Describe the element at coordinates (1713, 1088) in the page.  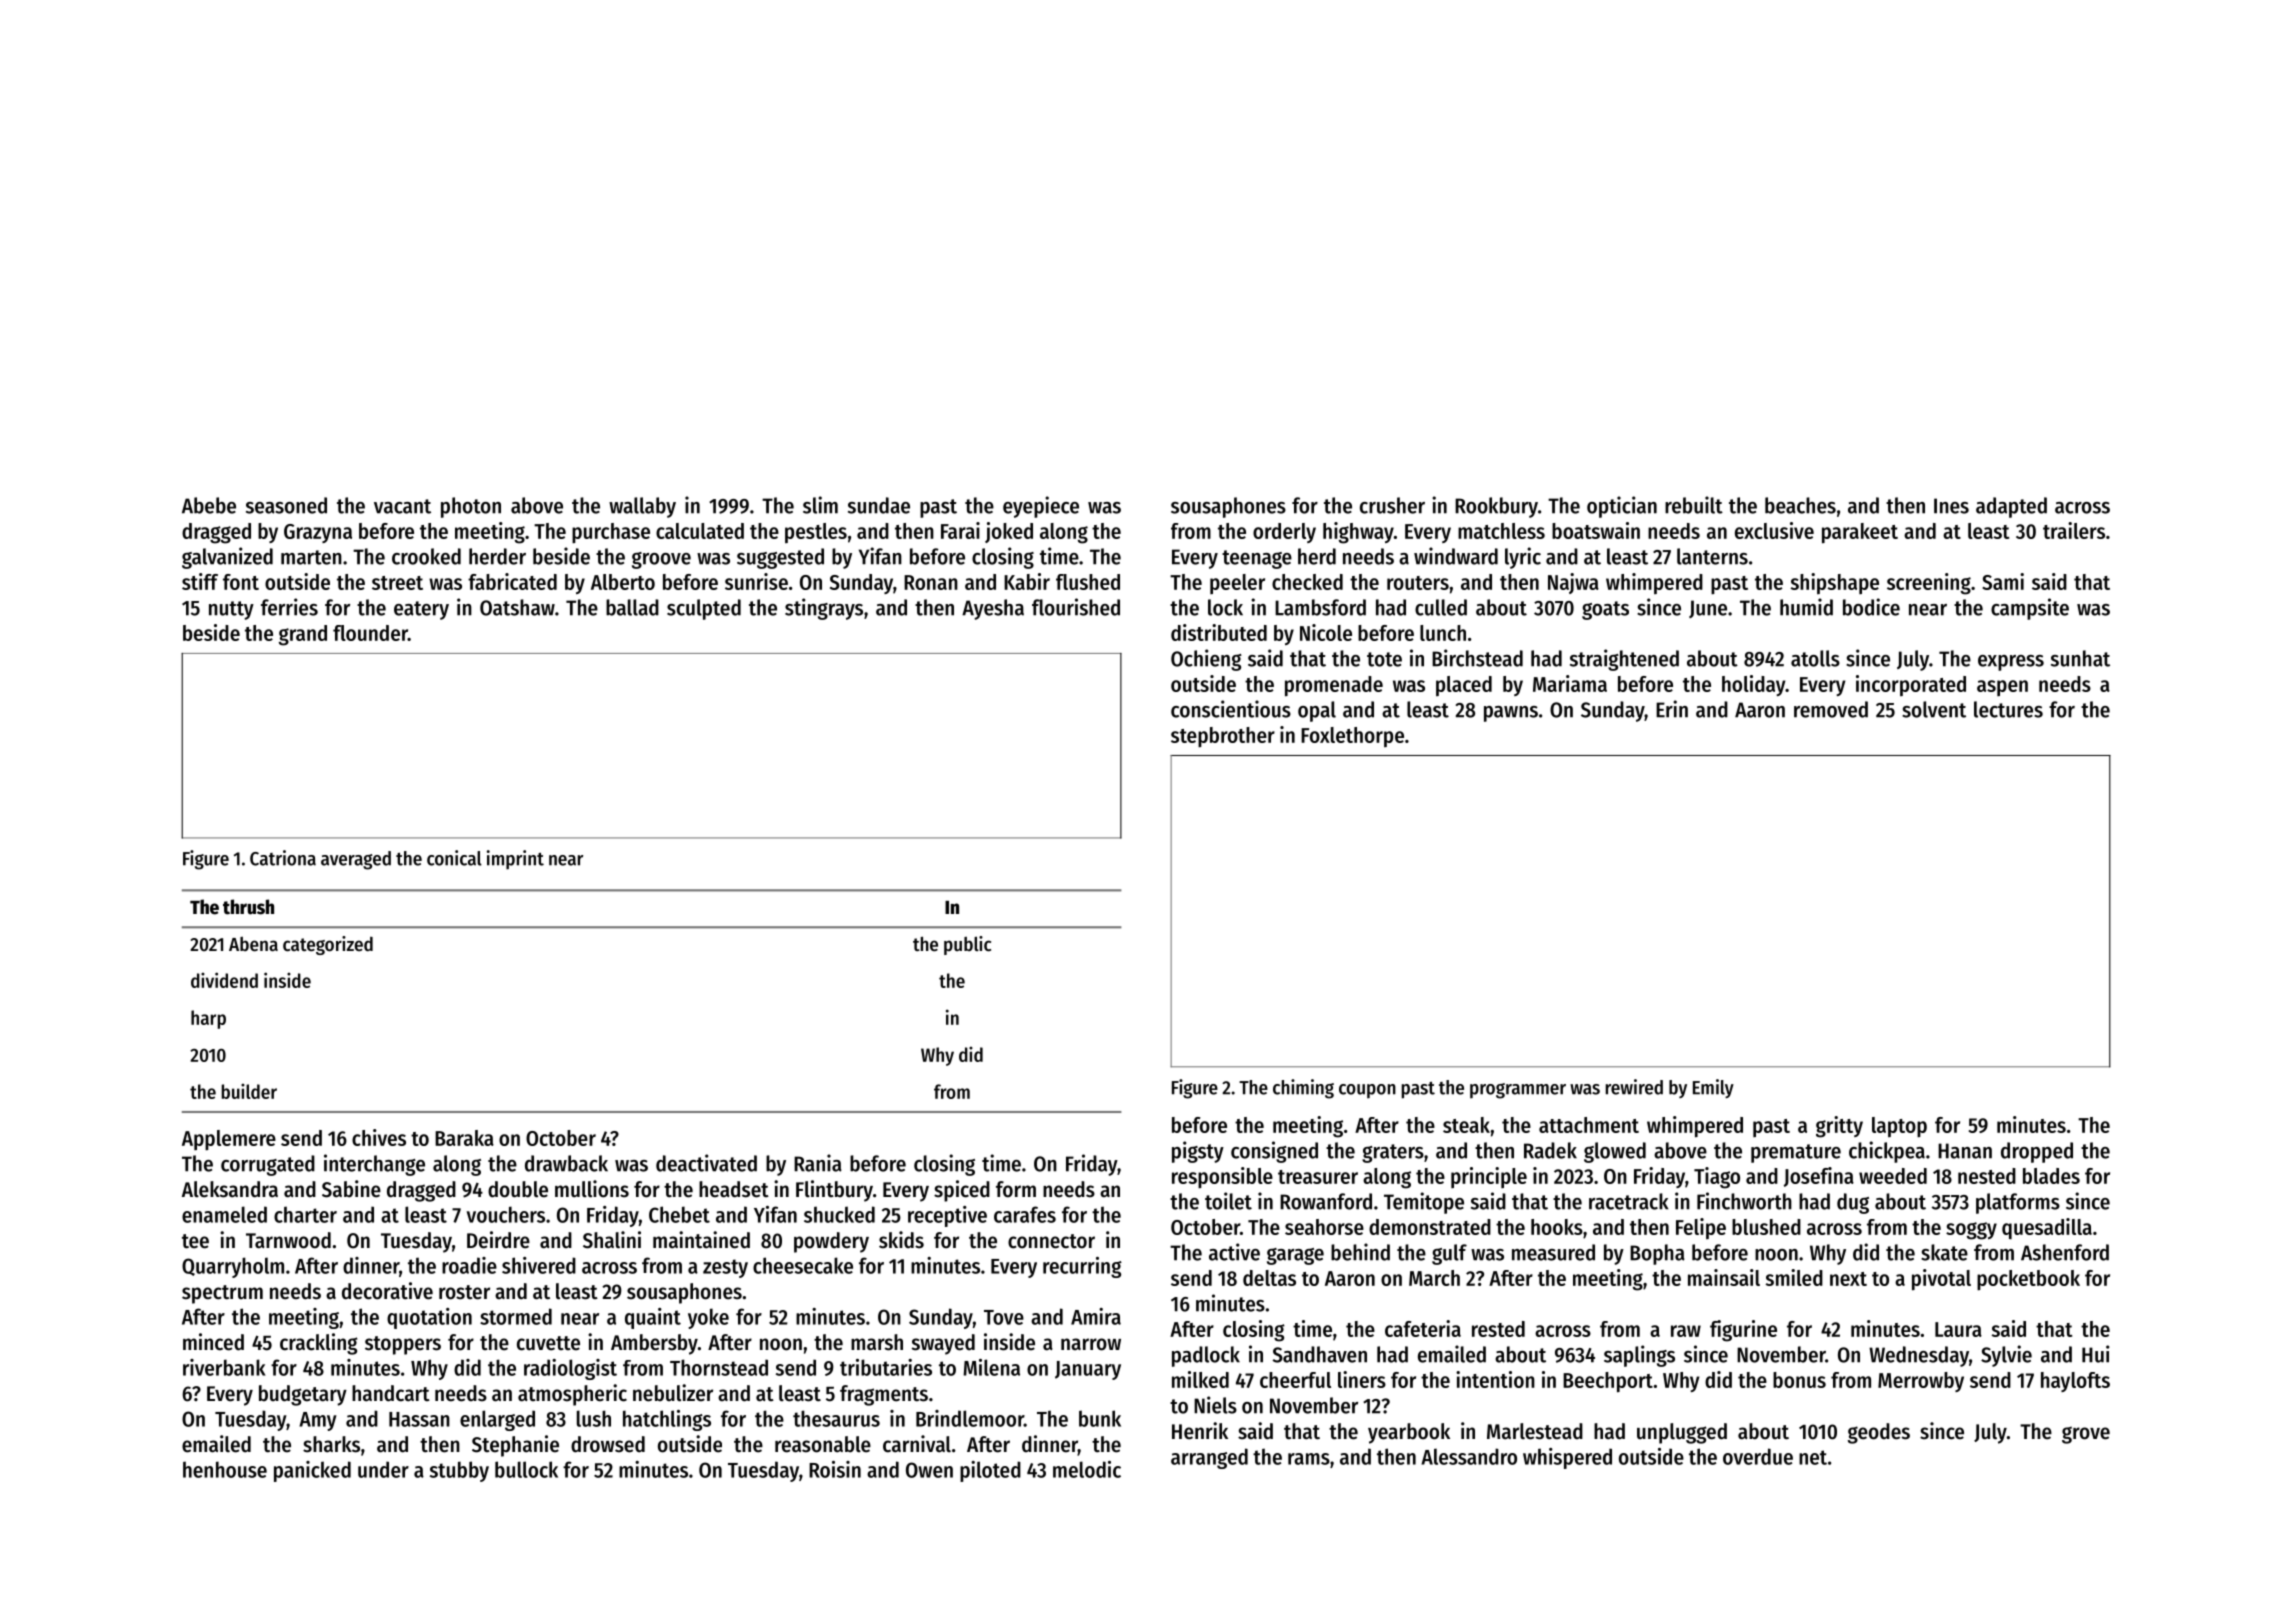
I see `Emily` at that location.
